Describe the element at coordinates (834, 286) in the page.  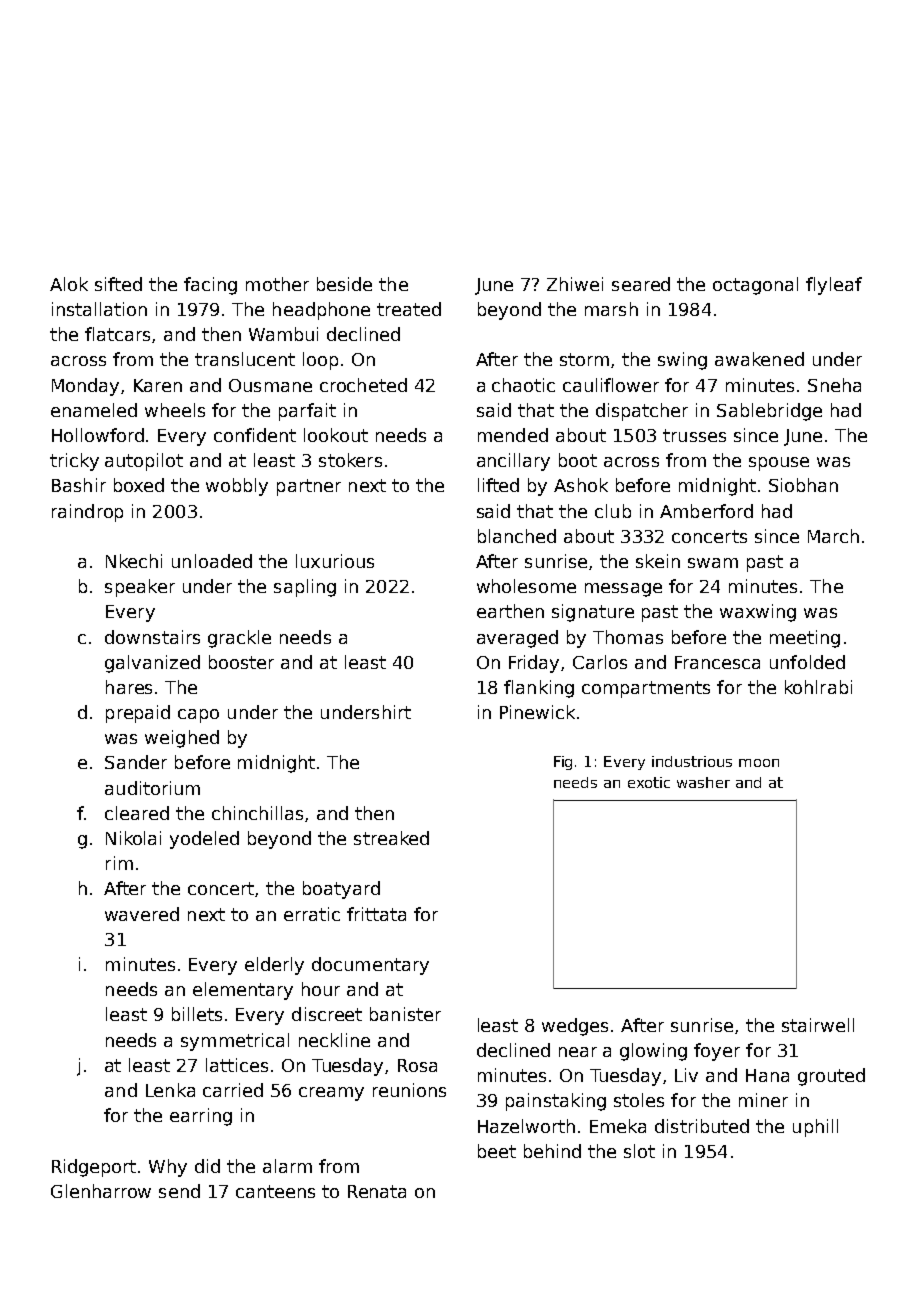
I see `flyleaf` at that location.
